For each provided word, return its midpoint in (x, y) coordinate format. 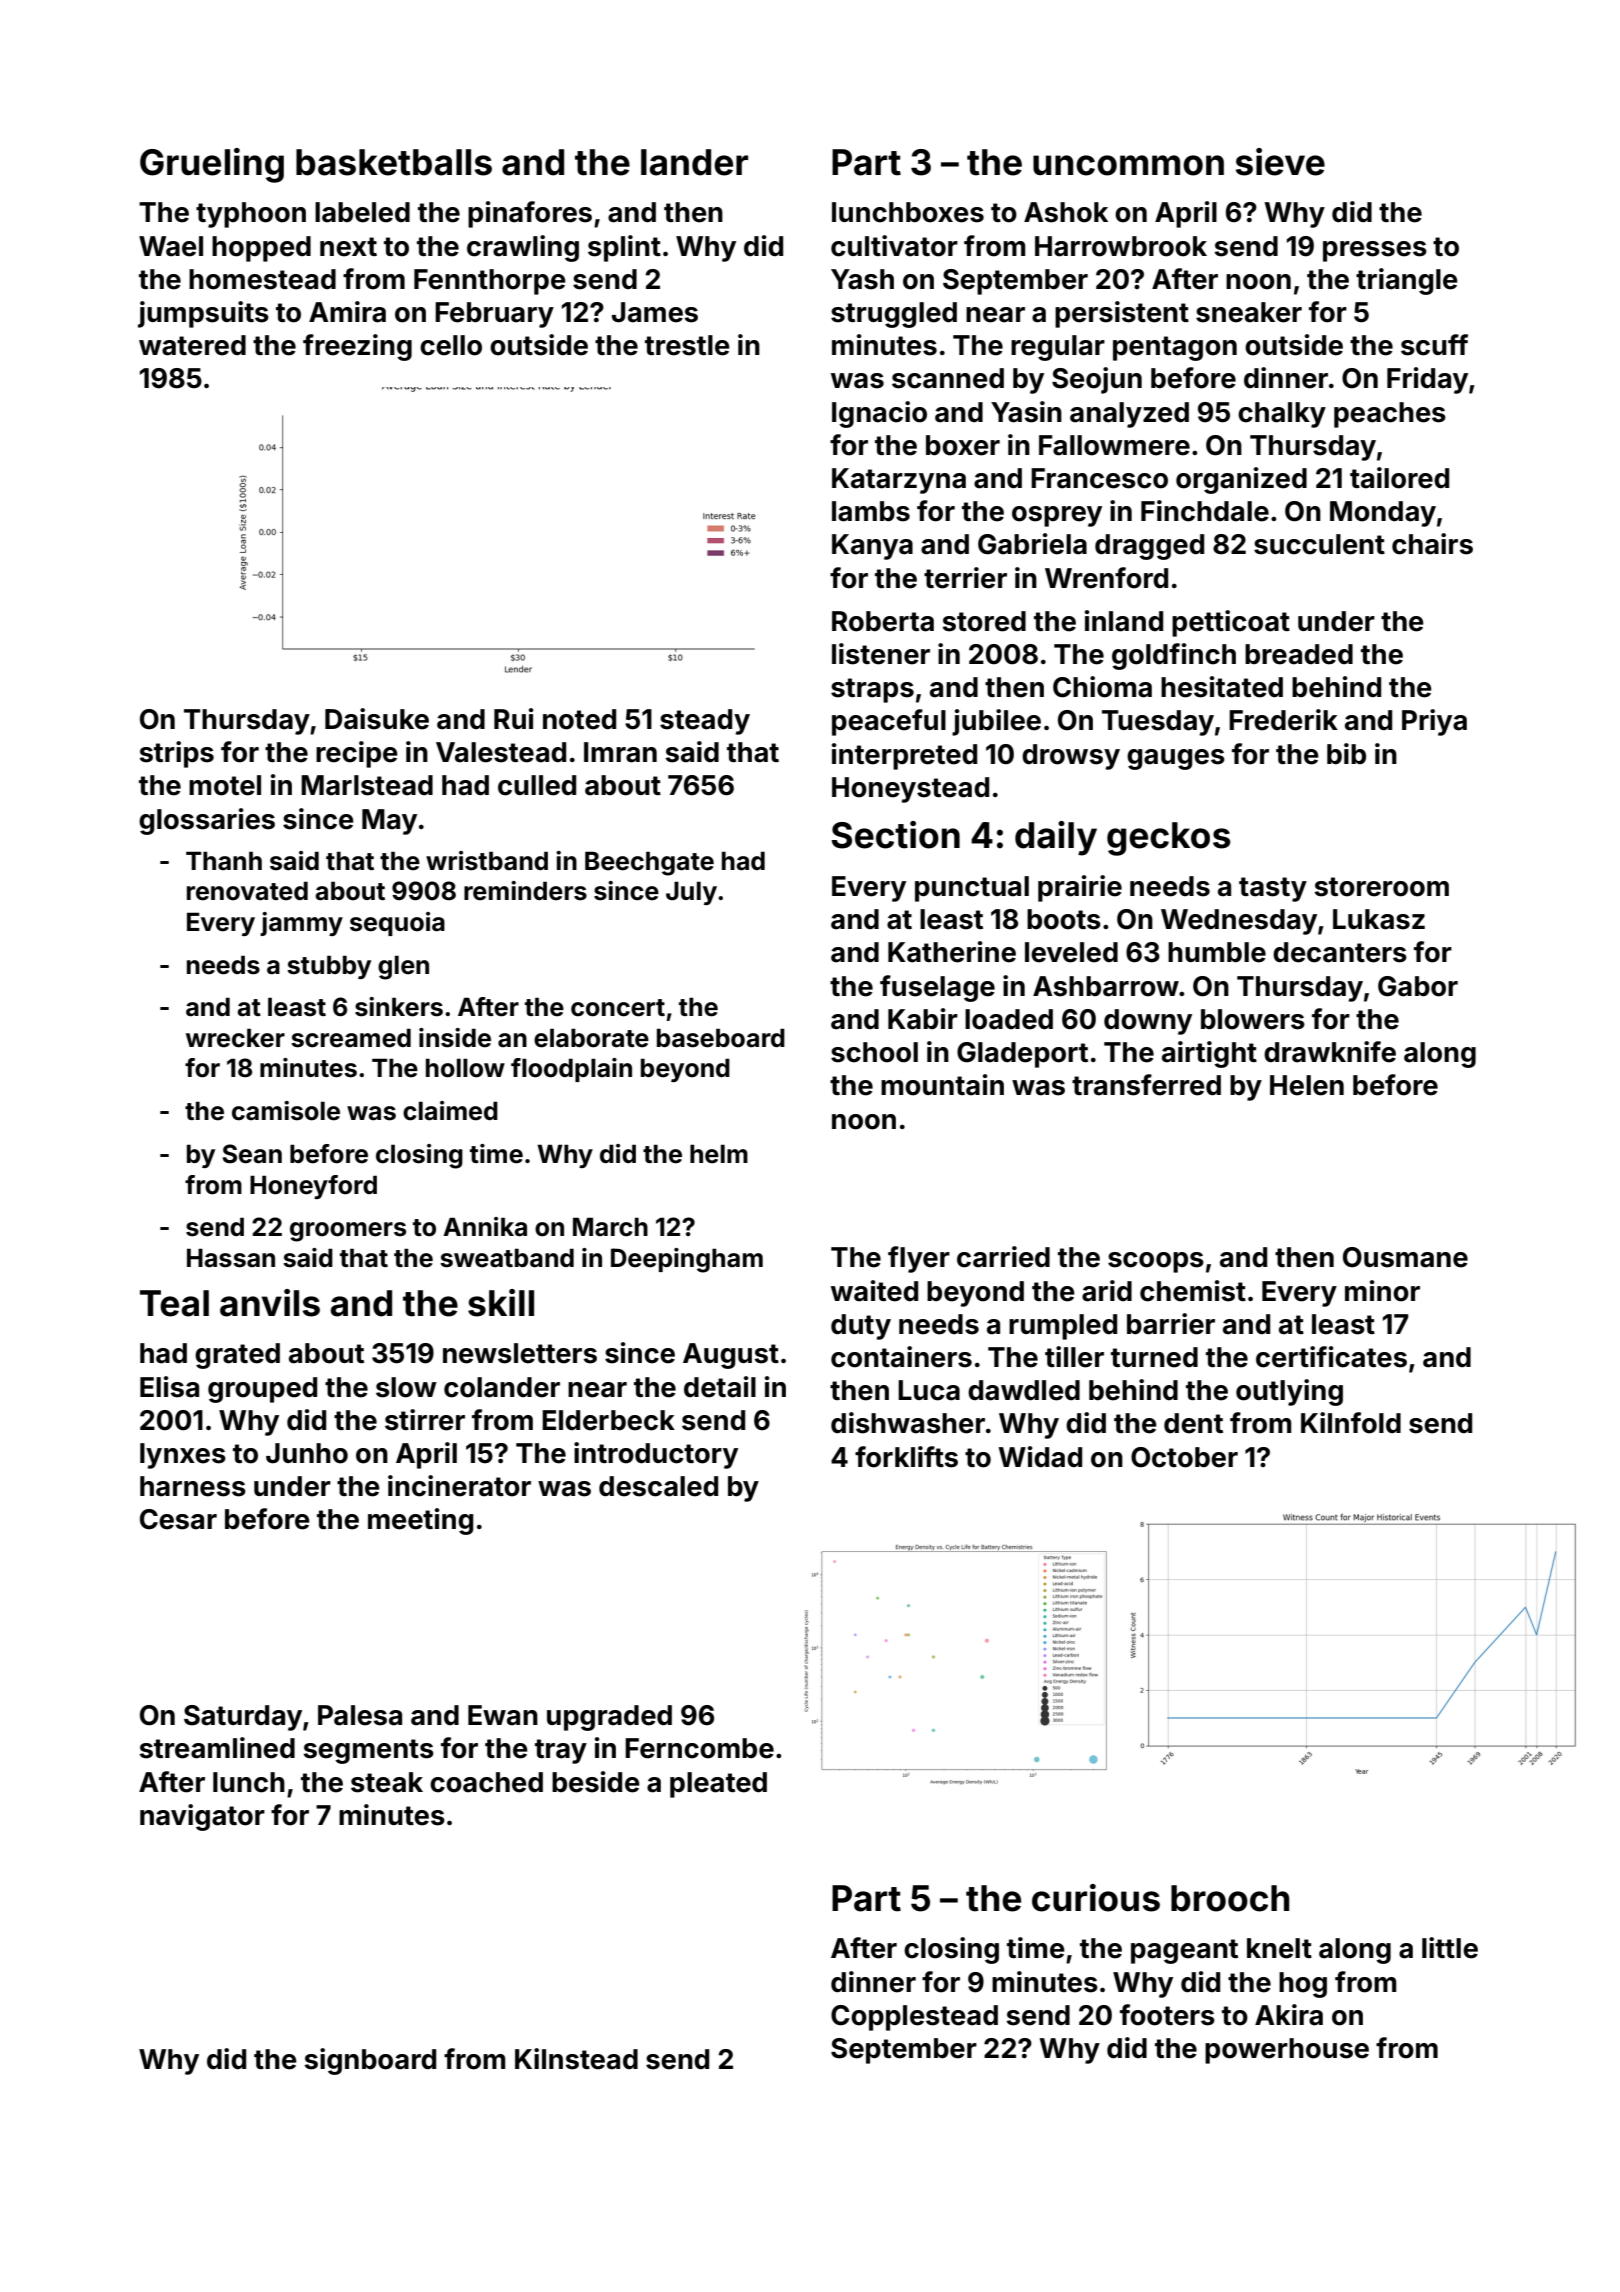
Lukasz (1379, 919)
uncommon (1128, 165)
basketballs (394, 162)
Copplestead (914, 2018)
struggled (894, 315)
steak (387, 1782)
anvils (270, 1303)
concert (618, 1008)
